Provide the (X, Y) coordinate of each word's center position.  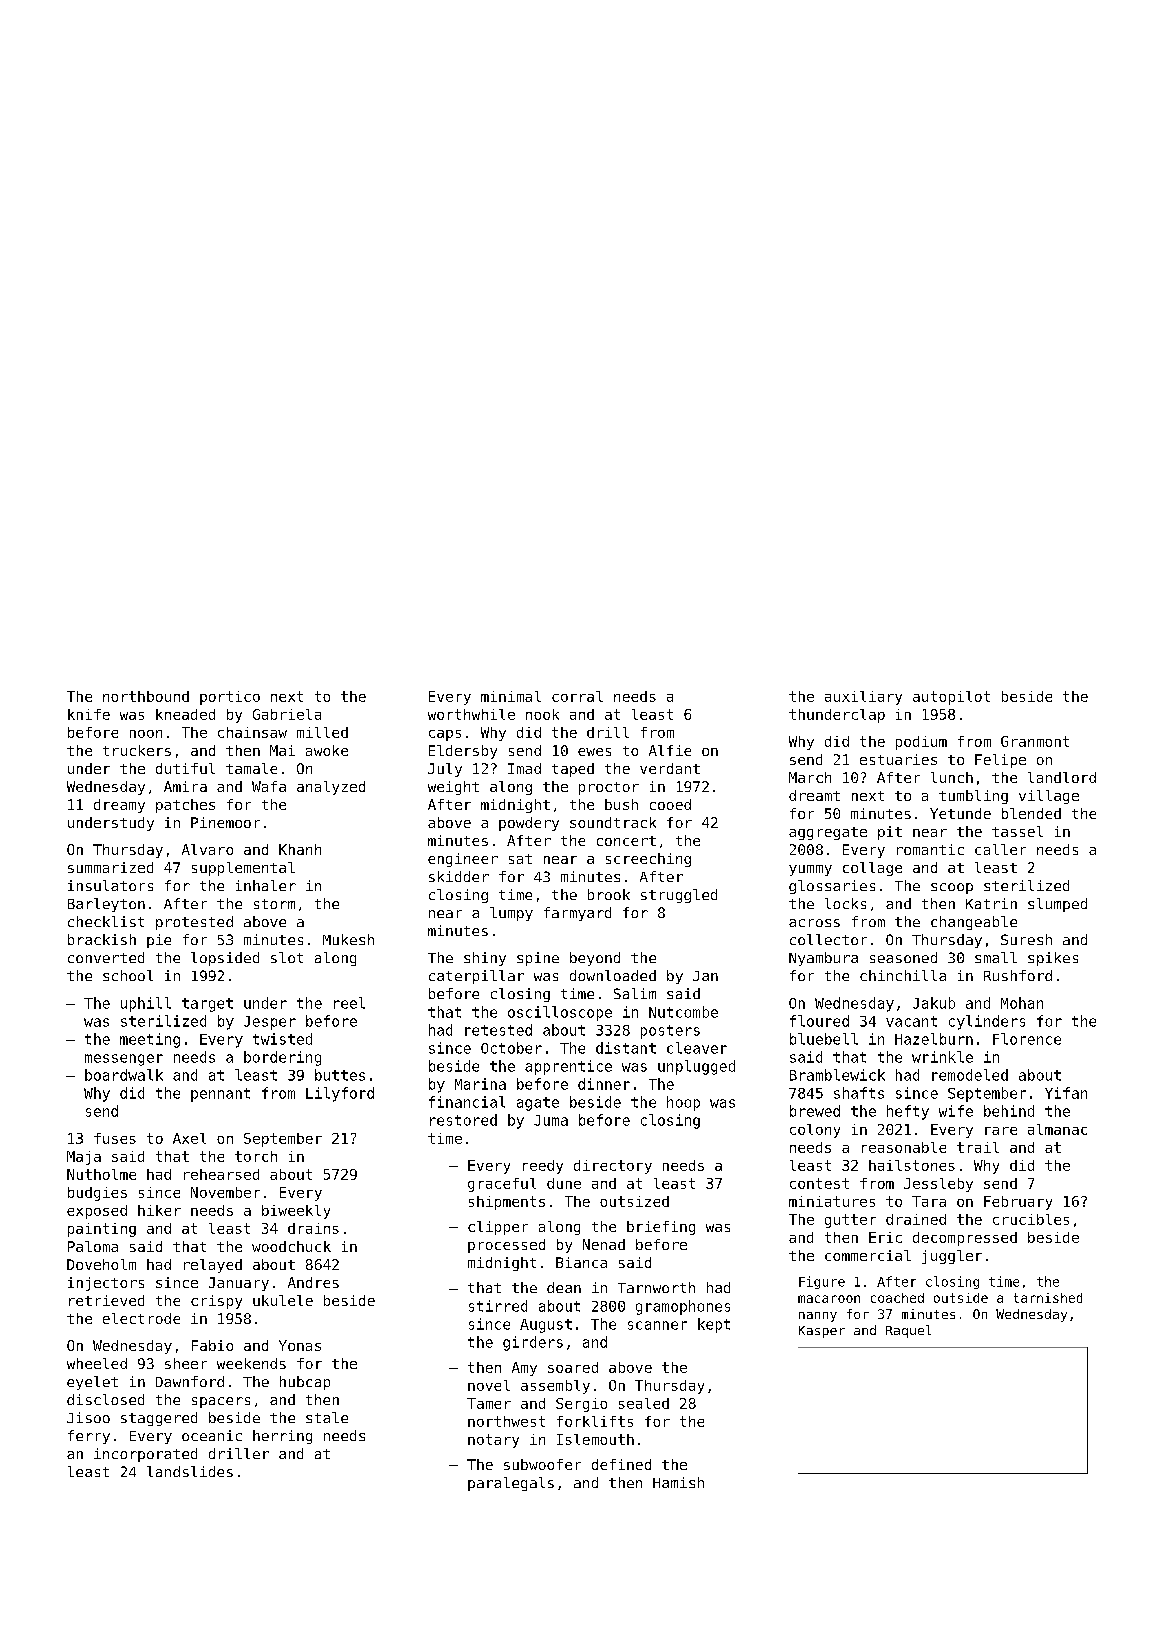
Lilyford (340, 1094)
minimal (511, 696)
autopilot (951, 698)
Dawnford (190, 1381)
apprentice (568, 1067)
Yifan (1066, 1093)
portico (230, 698)
